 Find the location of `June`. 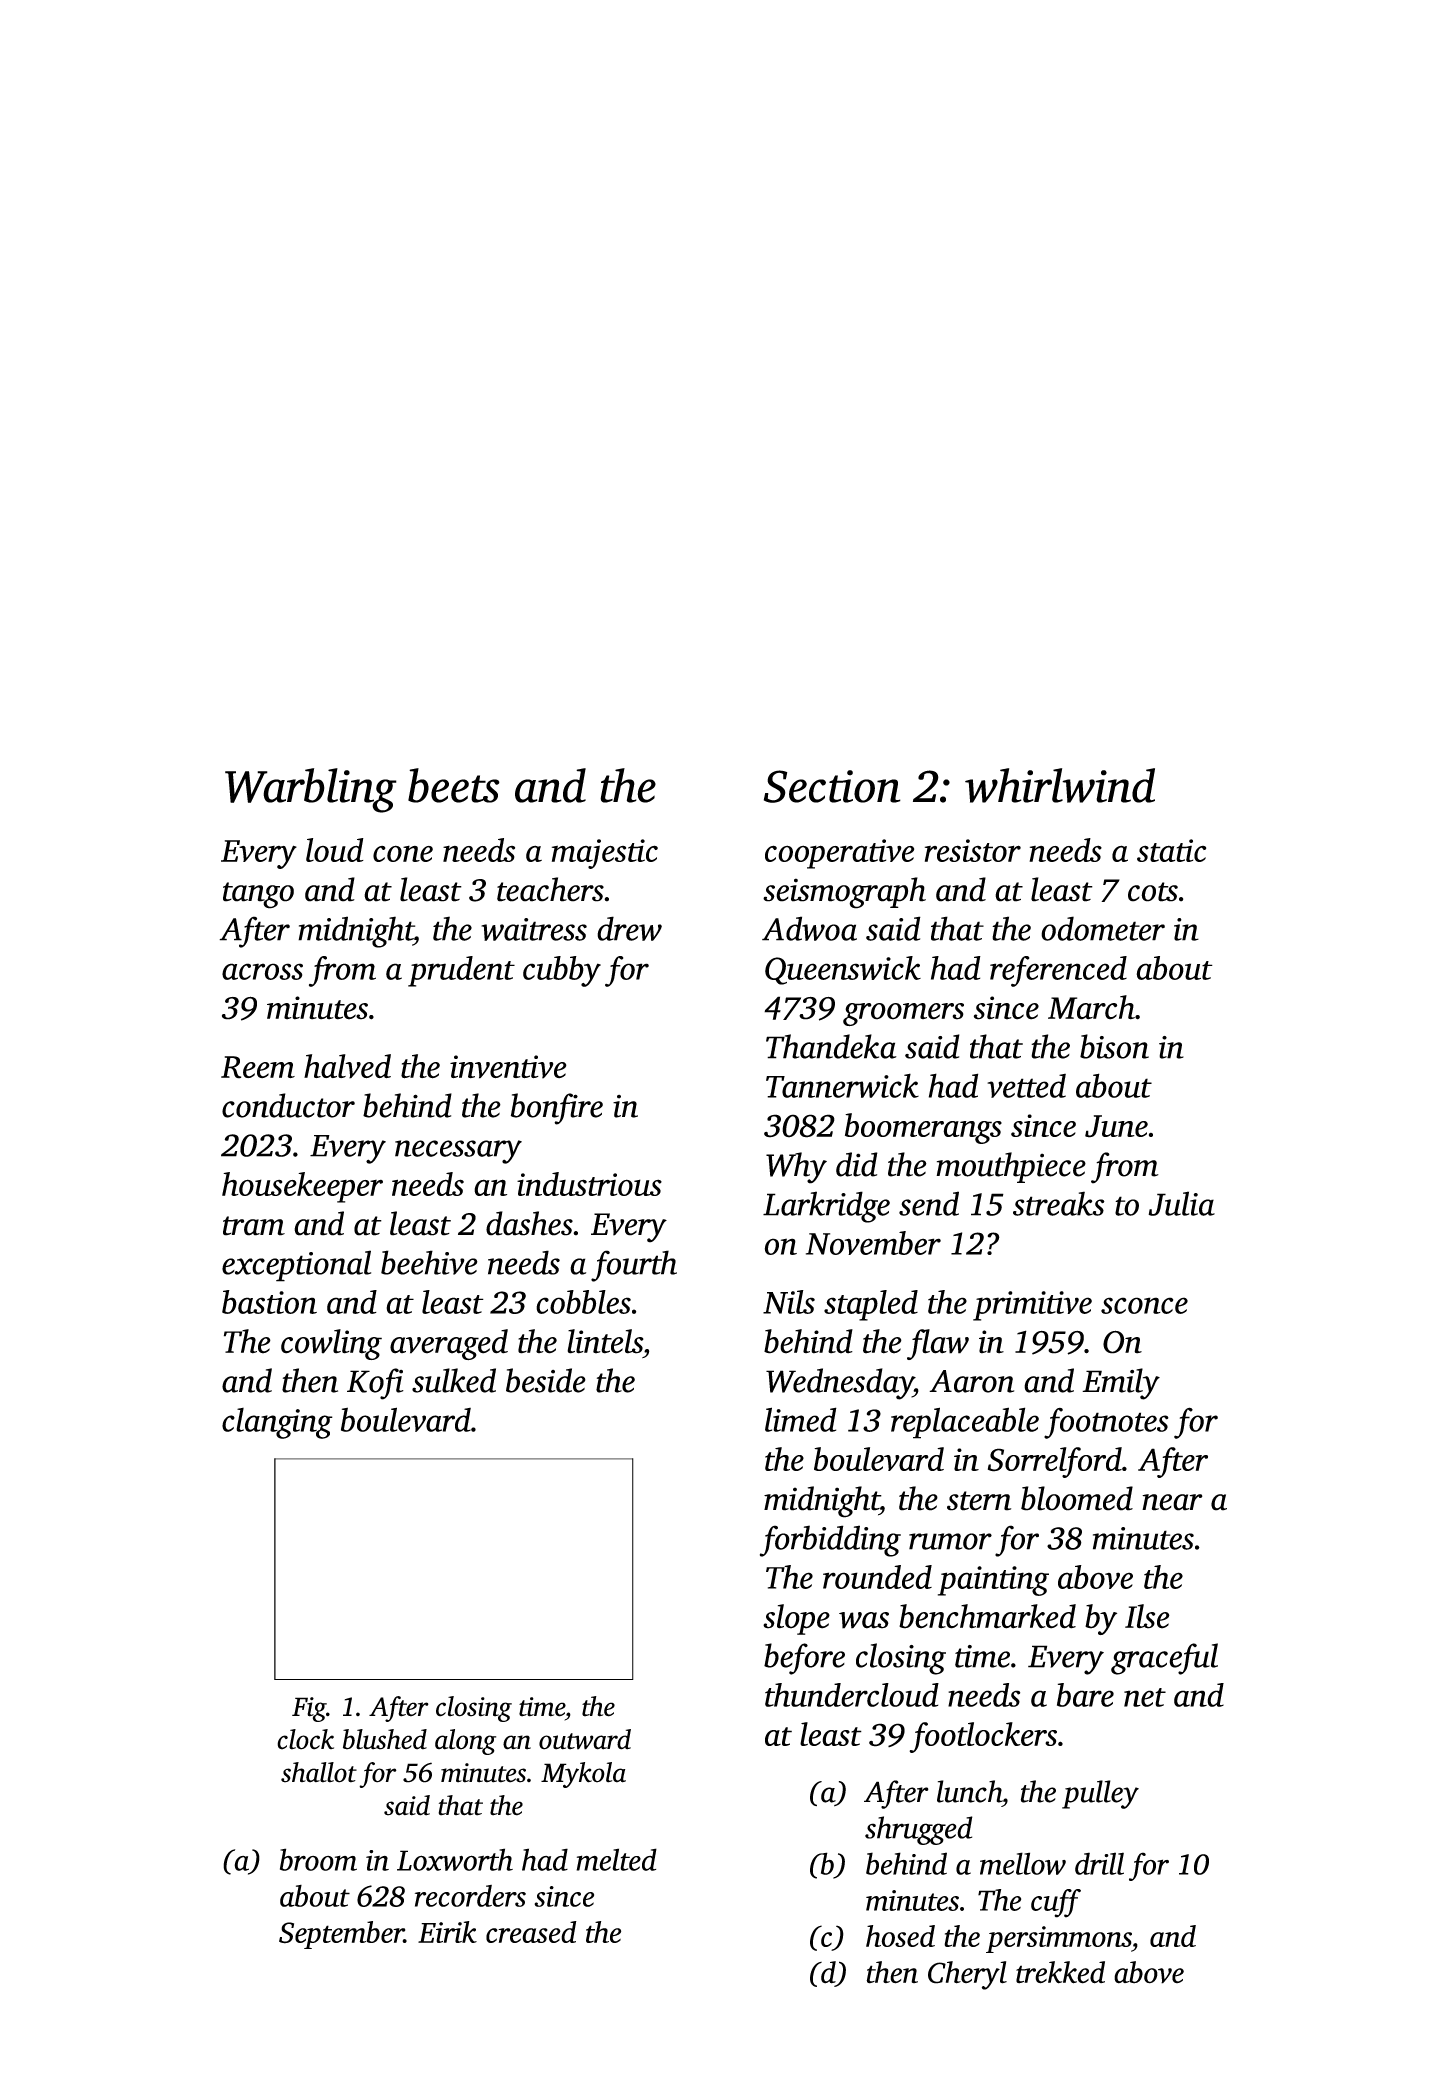

June is located at coordinates (1116, 1126).
